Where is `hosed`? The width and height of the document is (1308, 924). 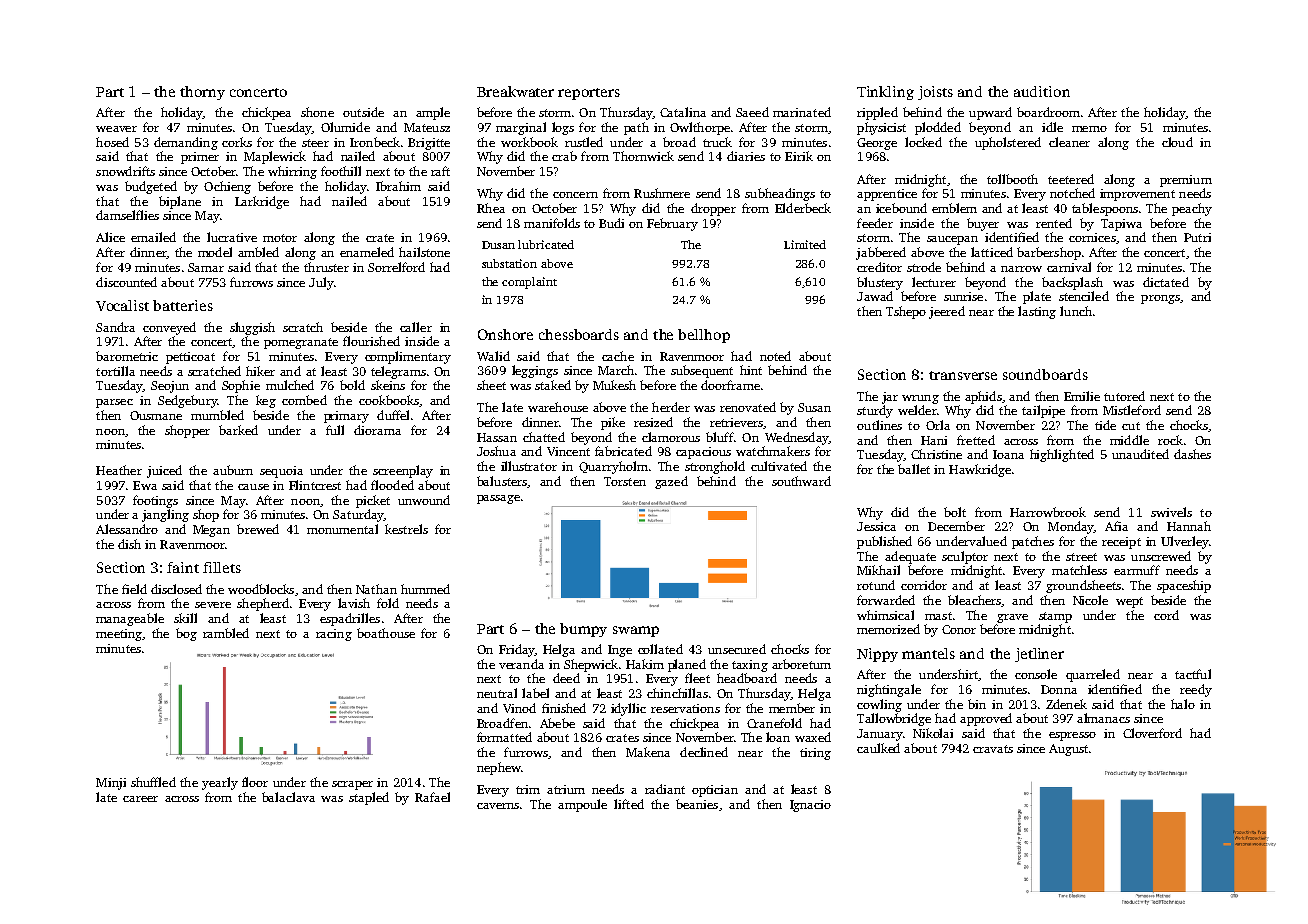
hosed is located at coordinates (112, 142).
